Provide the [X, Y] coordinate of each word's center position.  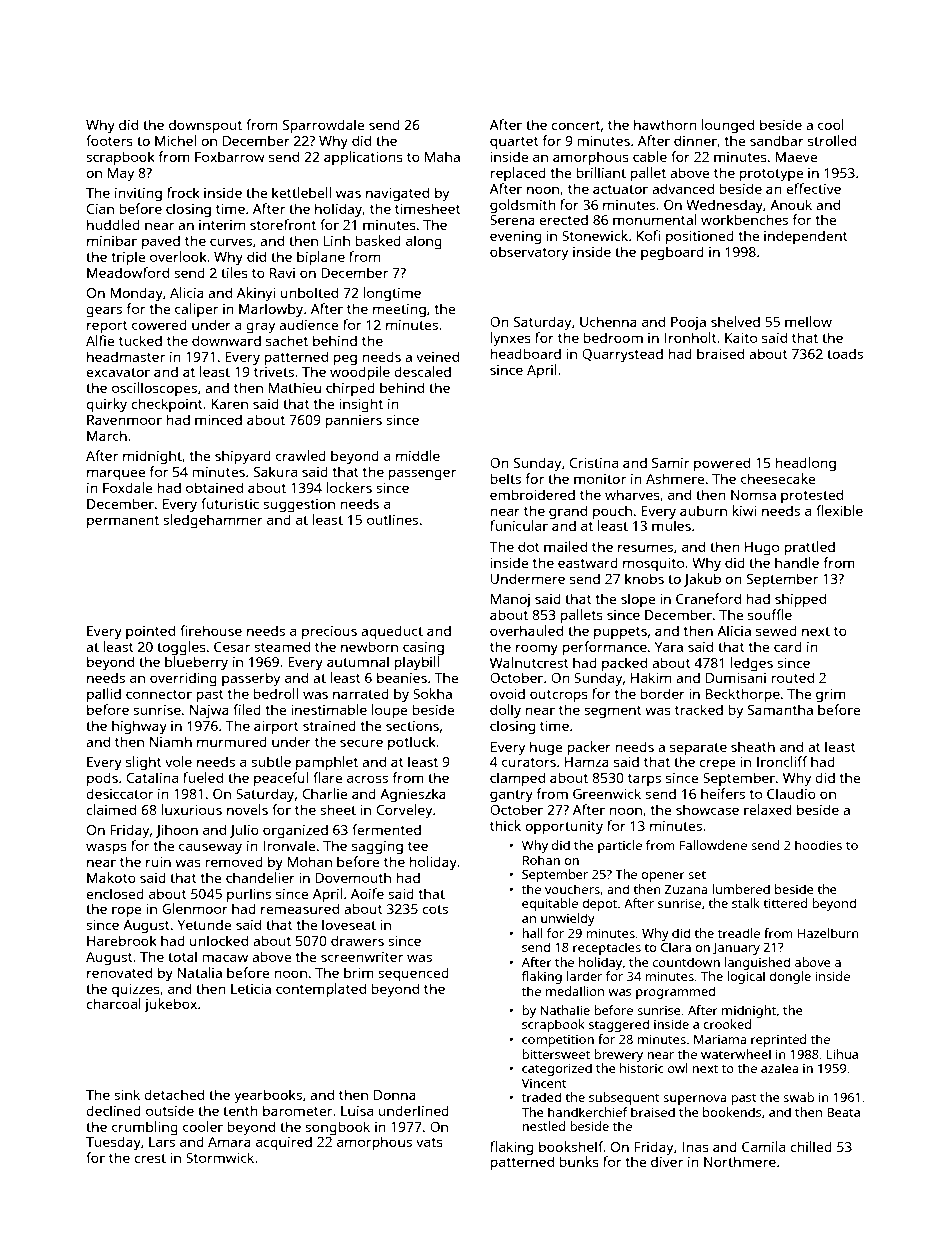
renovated [119, 972]
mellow [808, 321]
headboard [526, 353]
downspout [205, 126]
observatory [529, 253]
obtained [214, 487]
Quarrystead [622, 355]
